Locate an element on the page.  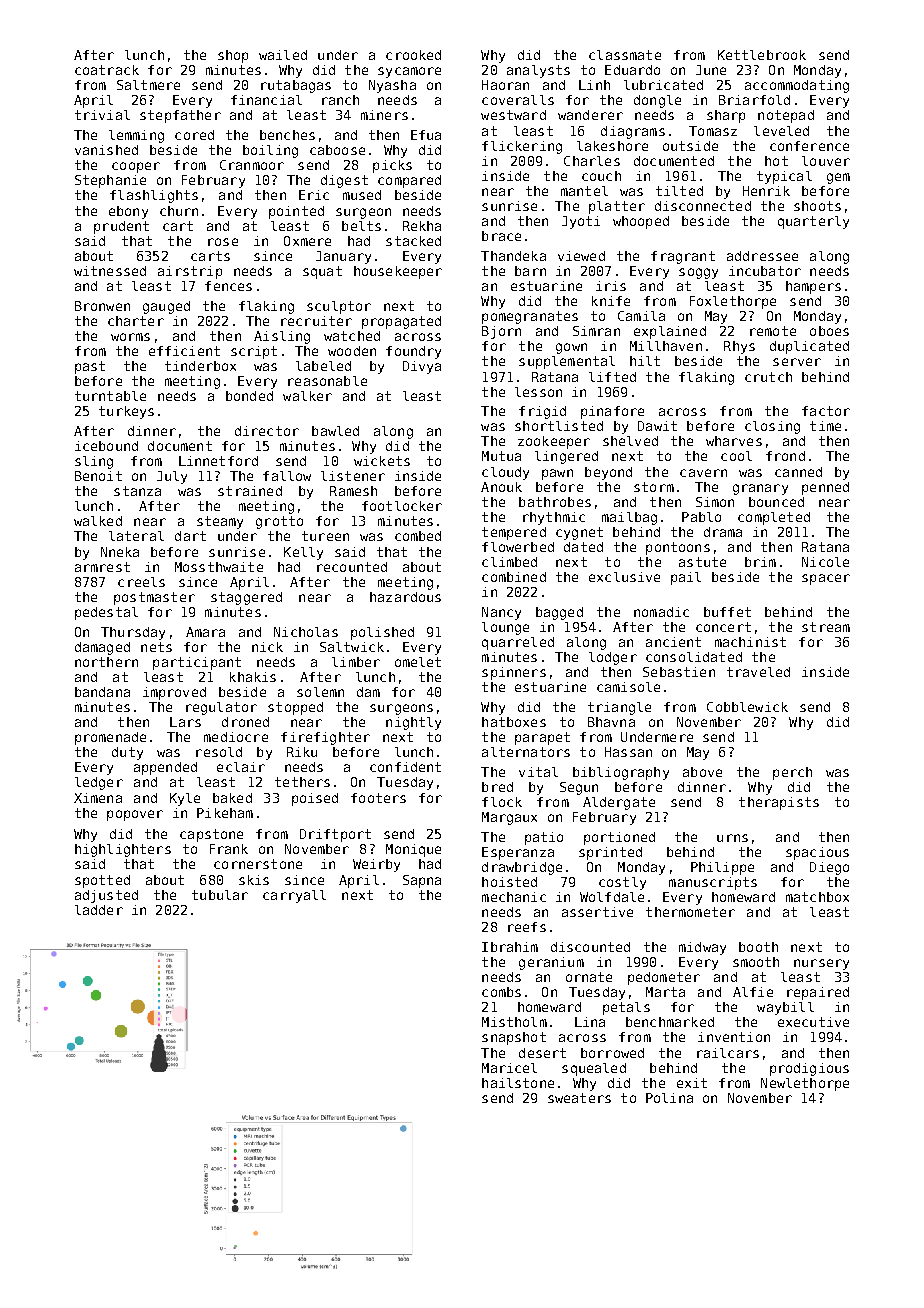
Maricel is located at coordinates (509, 1068).
